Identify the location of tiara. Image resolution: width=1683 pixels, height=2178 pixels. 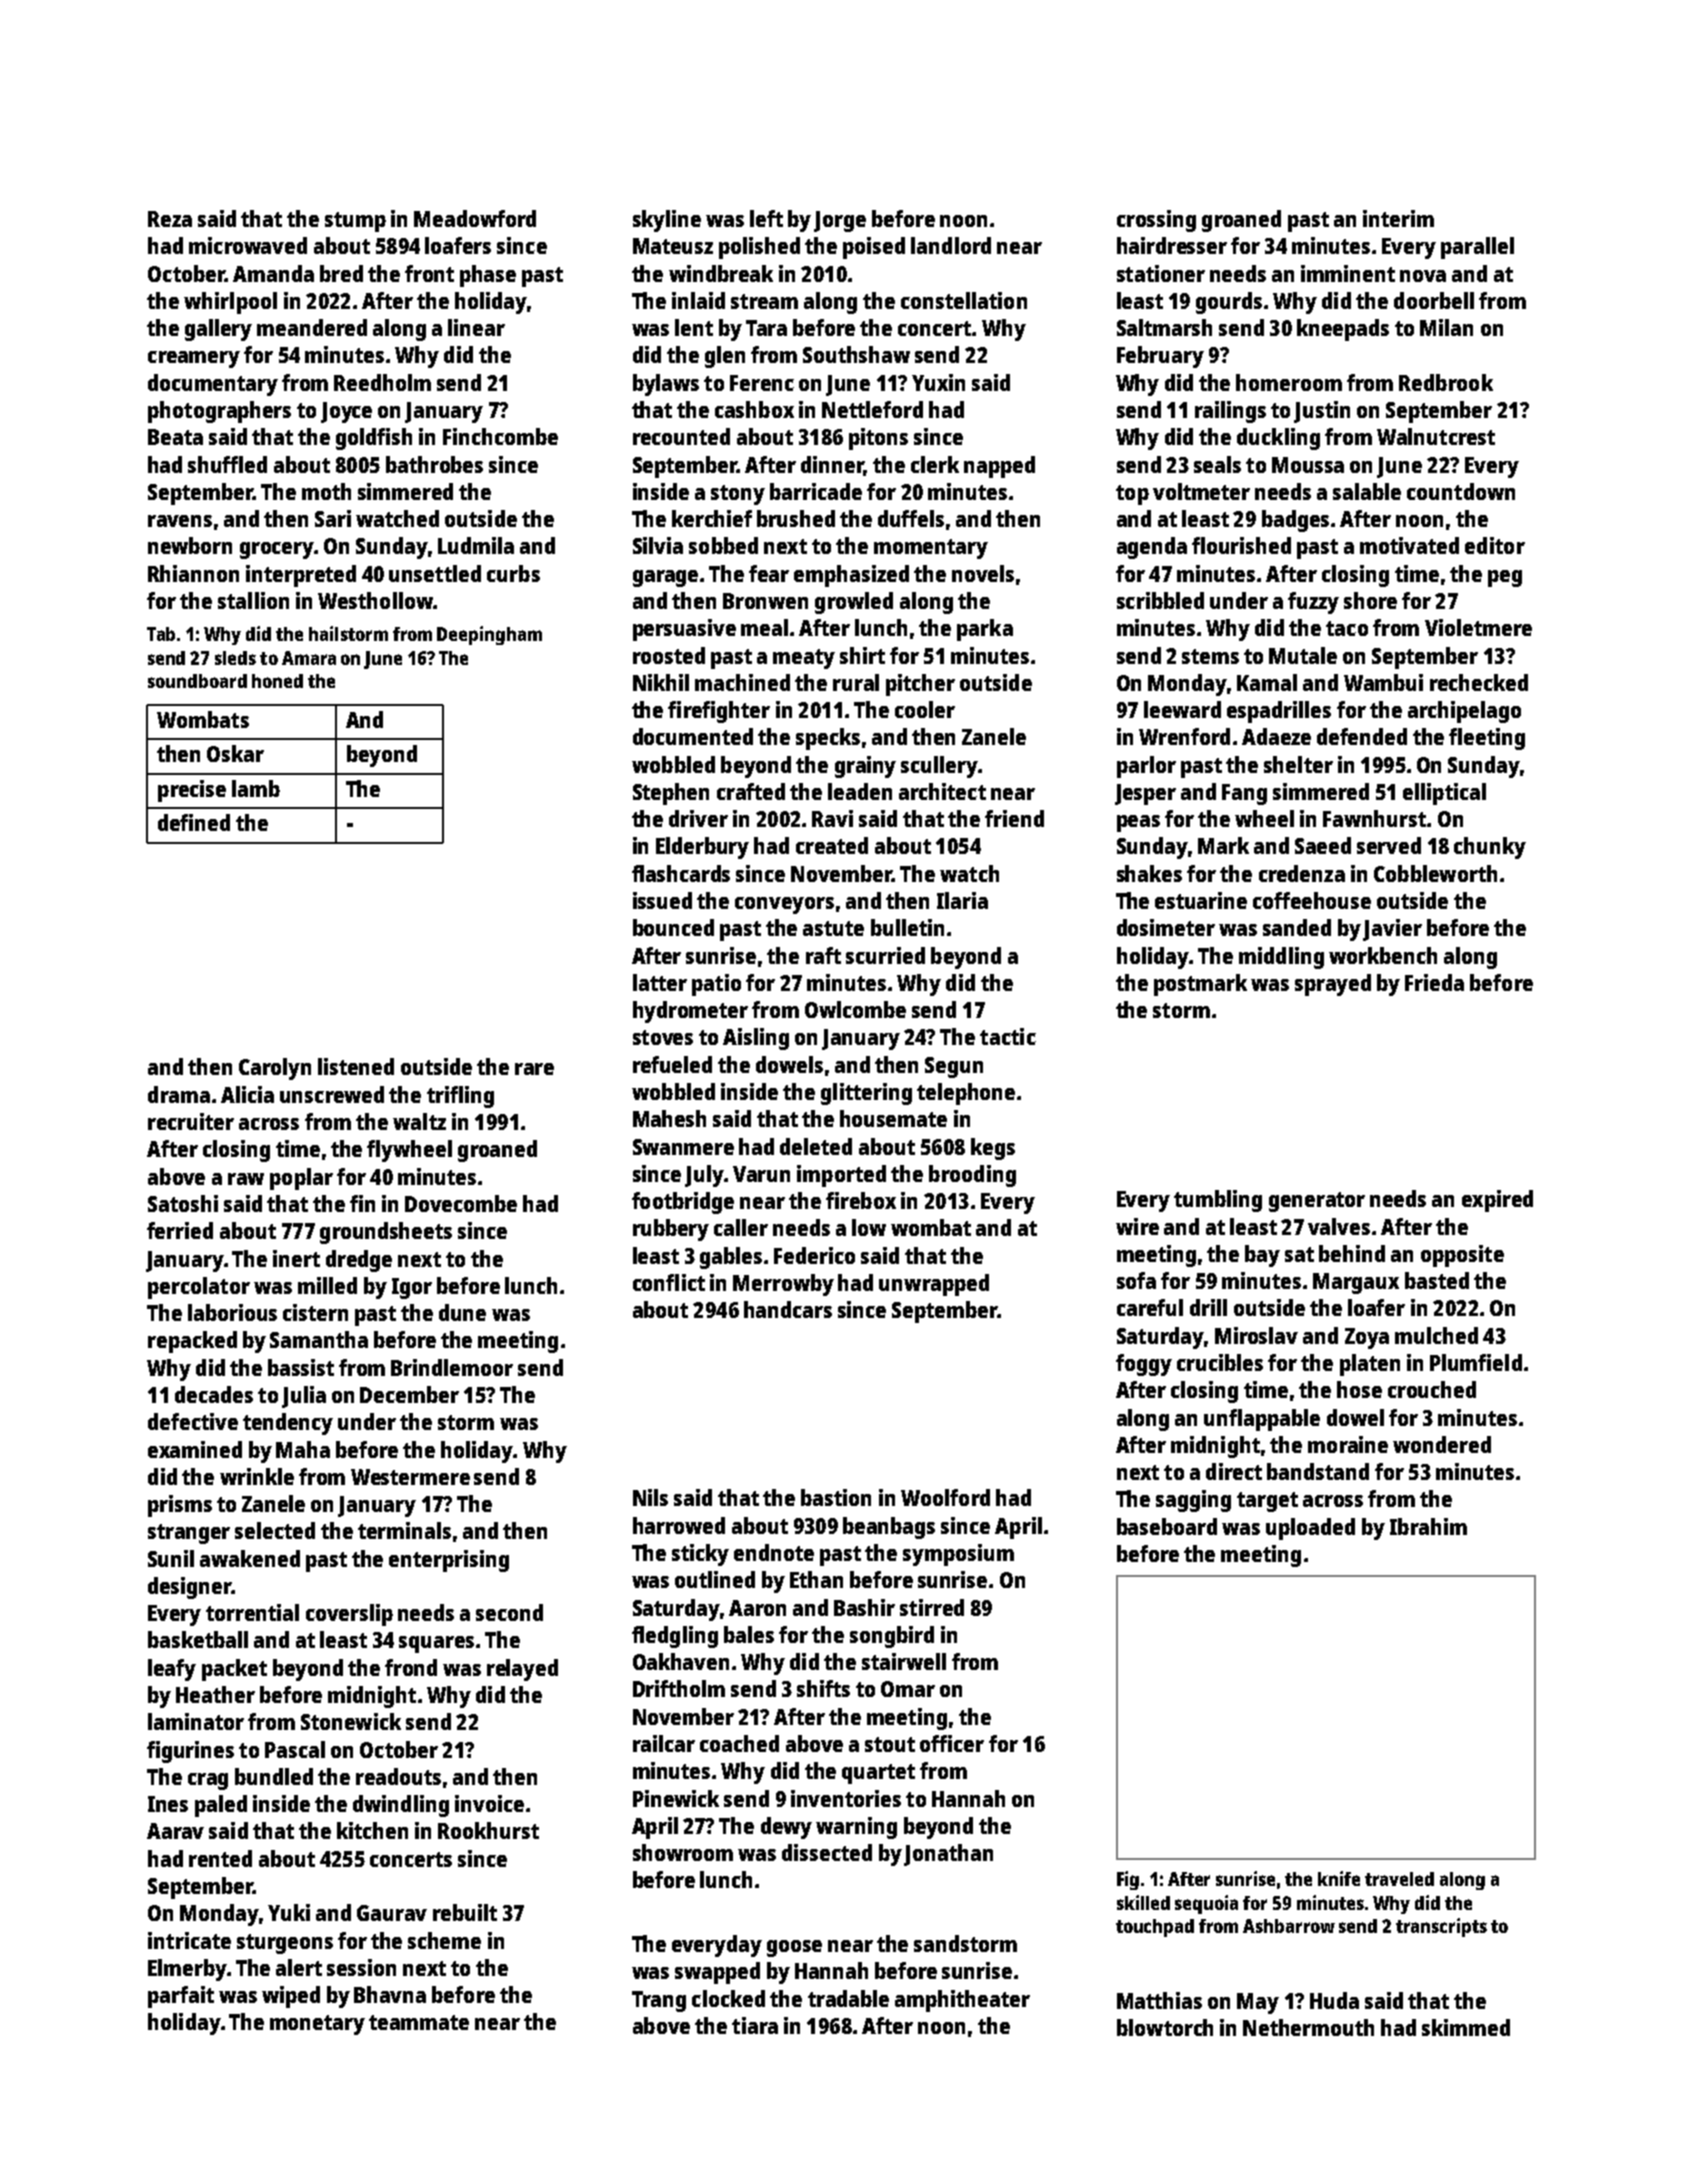
(755, 2025).
